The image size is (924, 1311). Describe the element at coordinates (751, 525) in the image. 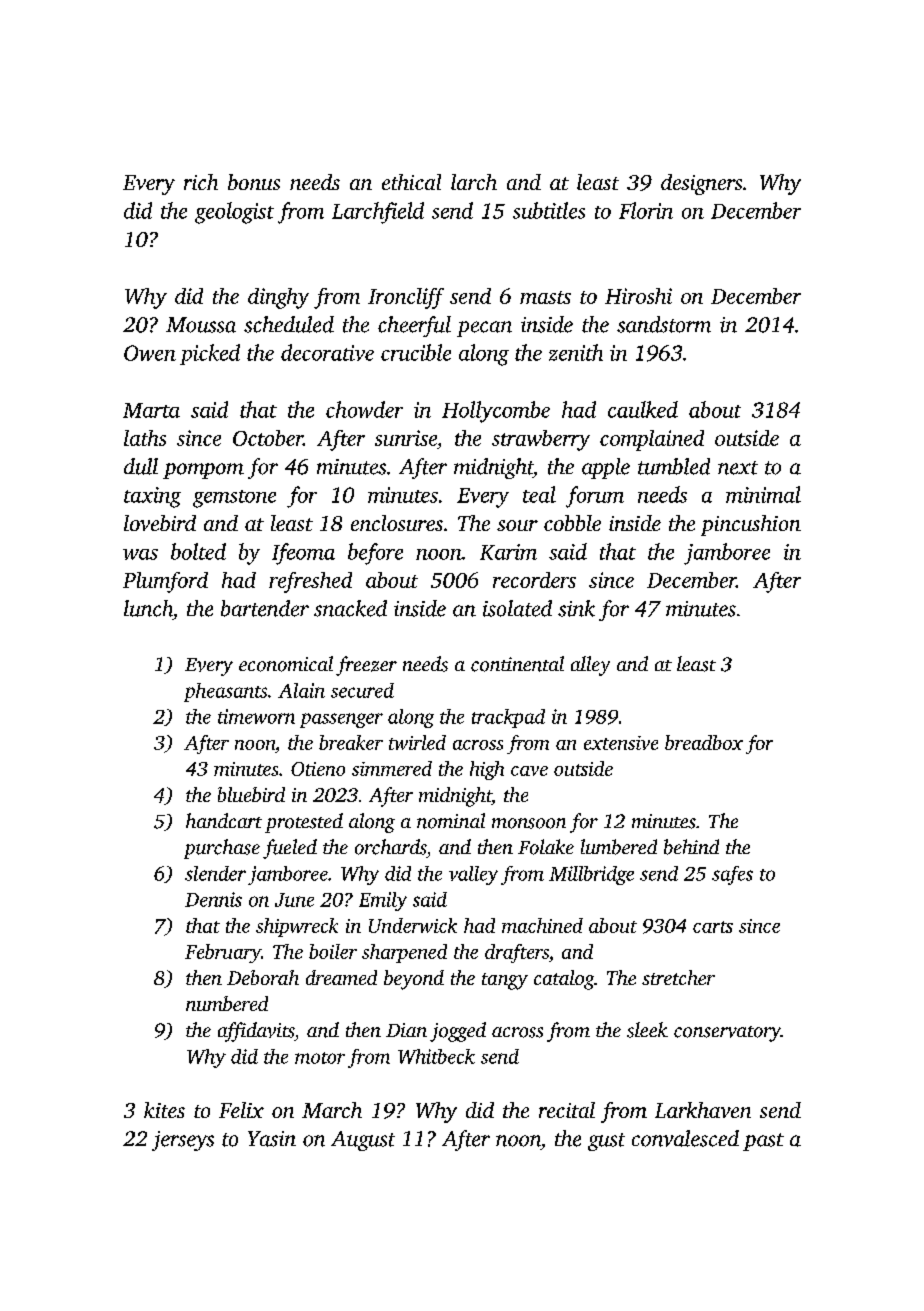

I see `pincushion` at that location.
